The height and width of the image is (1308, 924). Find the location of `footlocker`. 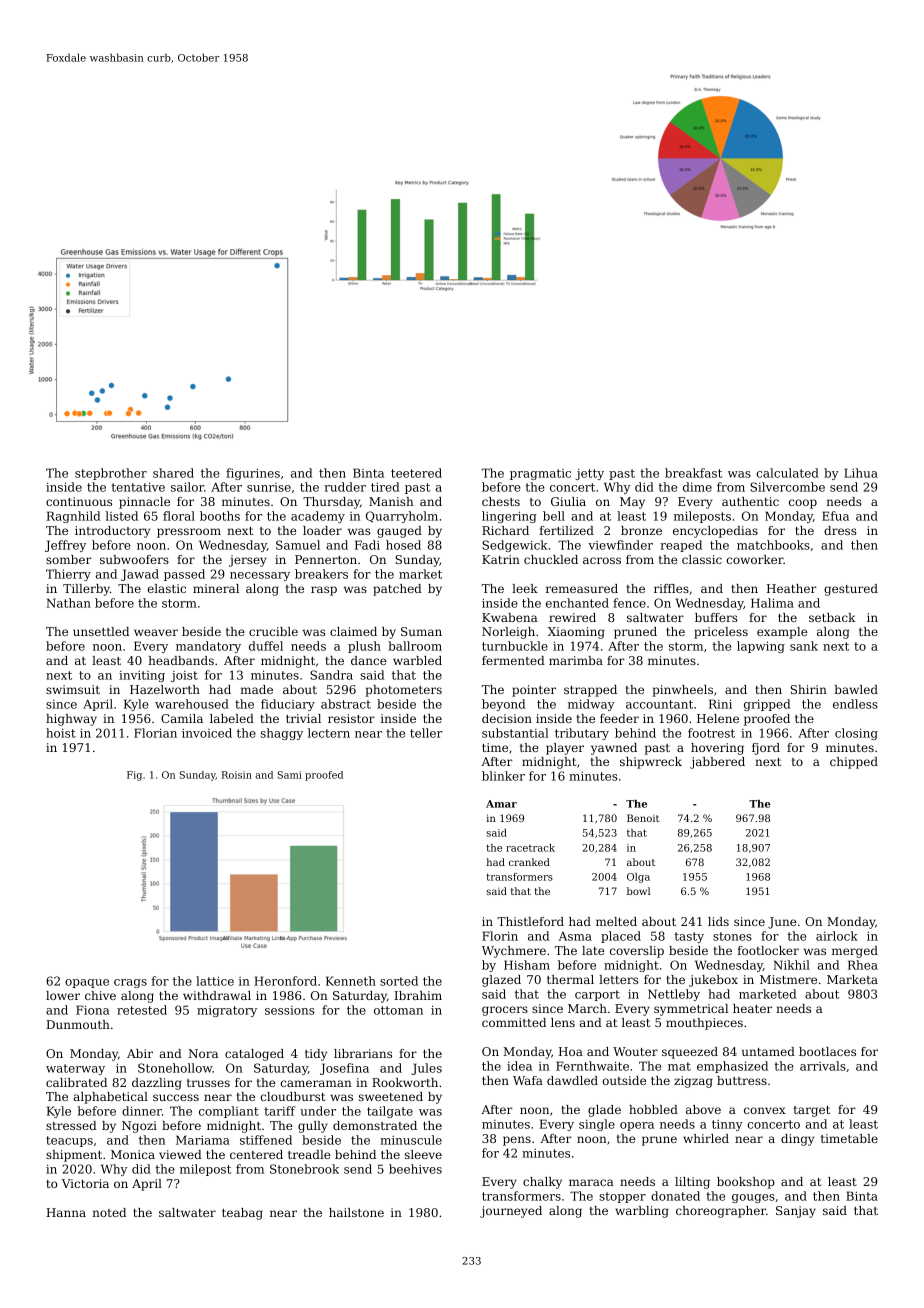

footlocker is located at coordinates (768, 950).
